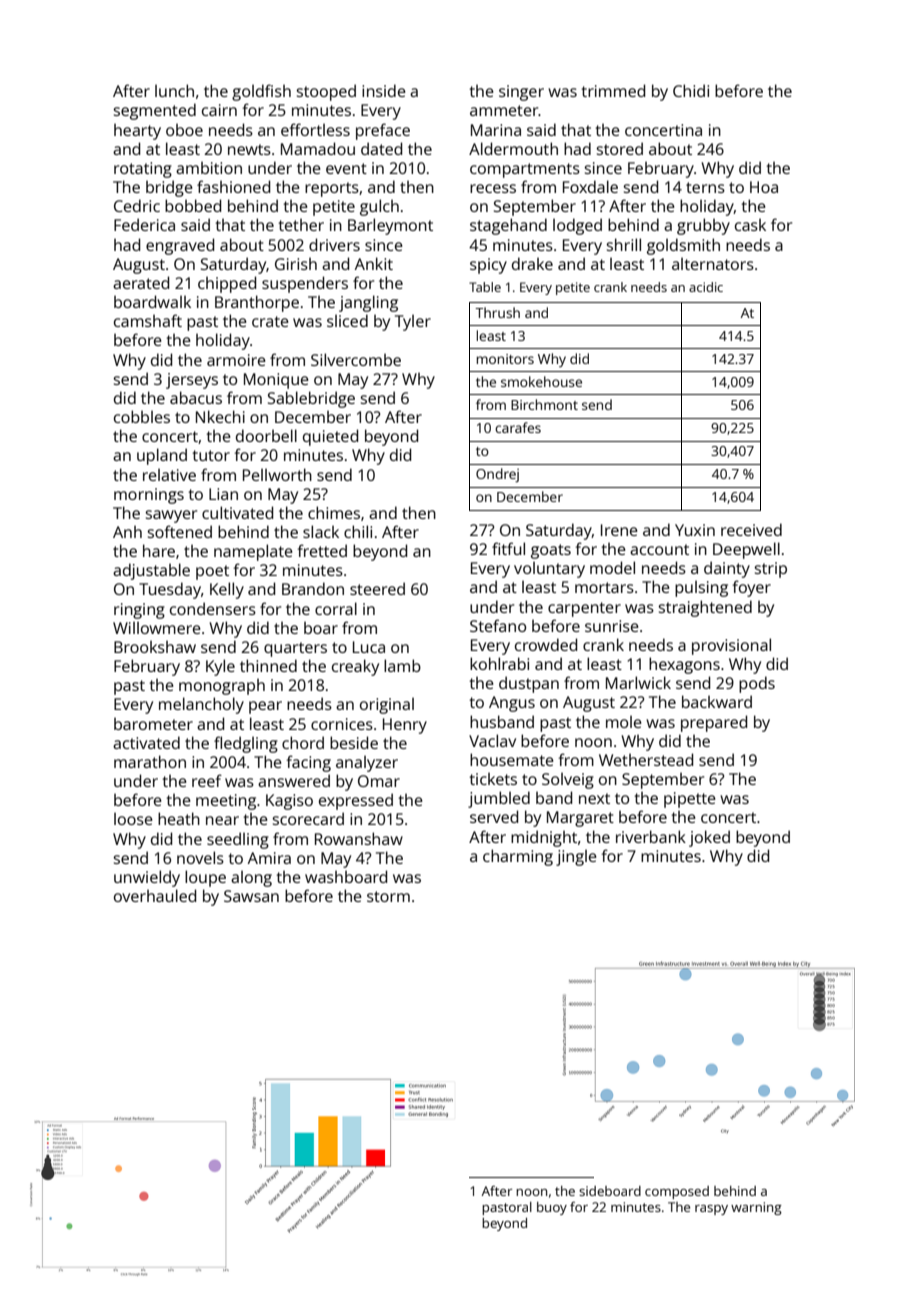 This screenshot has height=1316, width=908. What do you see at coordinates (508, 226) in the screenshot?
I see `stagehand` at bounding box center [508, 226].
